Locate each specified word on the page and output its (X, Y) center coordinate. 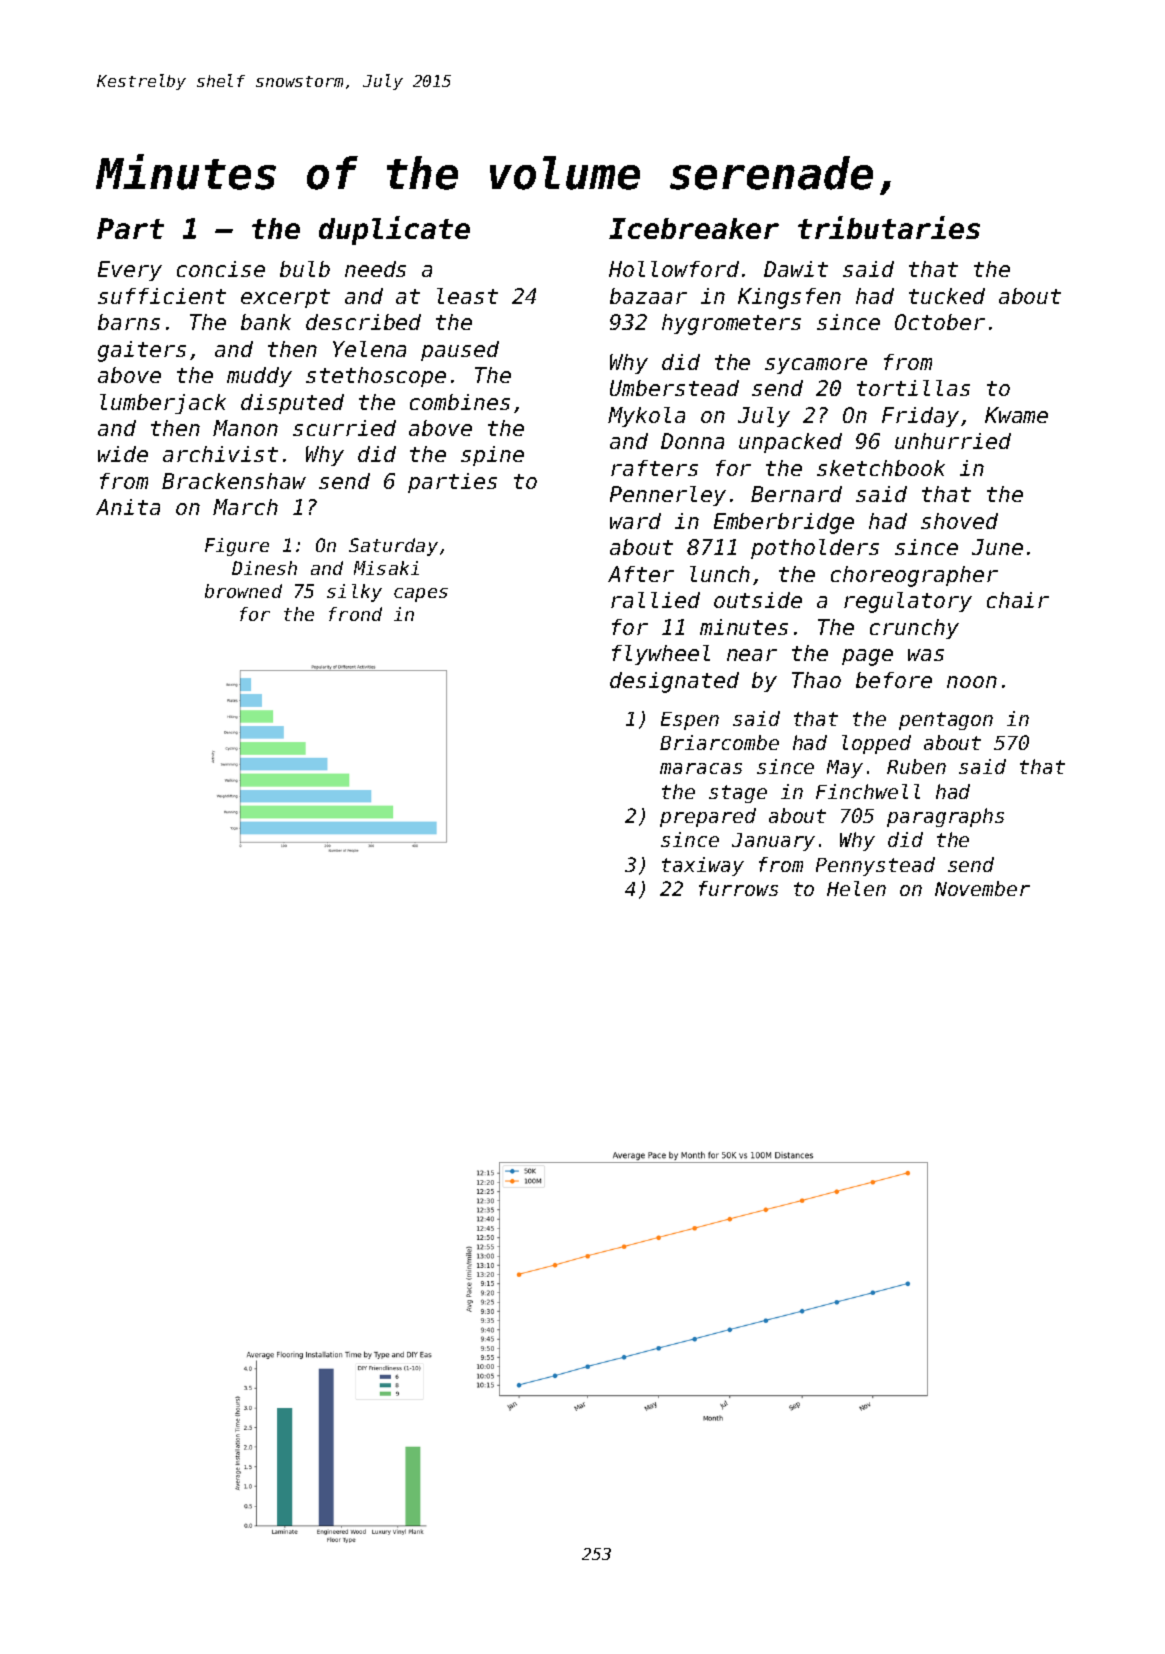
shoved (959, 521)
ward (635, 521)
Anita (128, 507)
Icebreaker (694, 228)
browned (243, 591)
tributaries (889, 227)
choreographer (914, 576)
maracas (701, 768)
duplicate (394, 230)
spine (492, 456)
